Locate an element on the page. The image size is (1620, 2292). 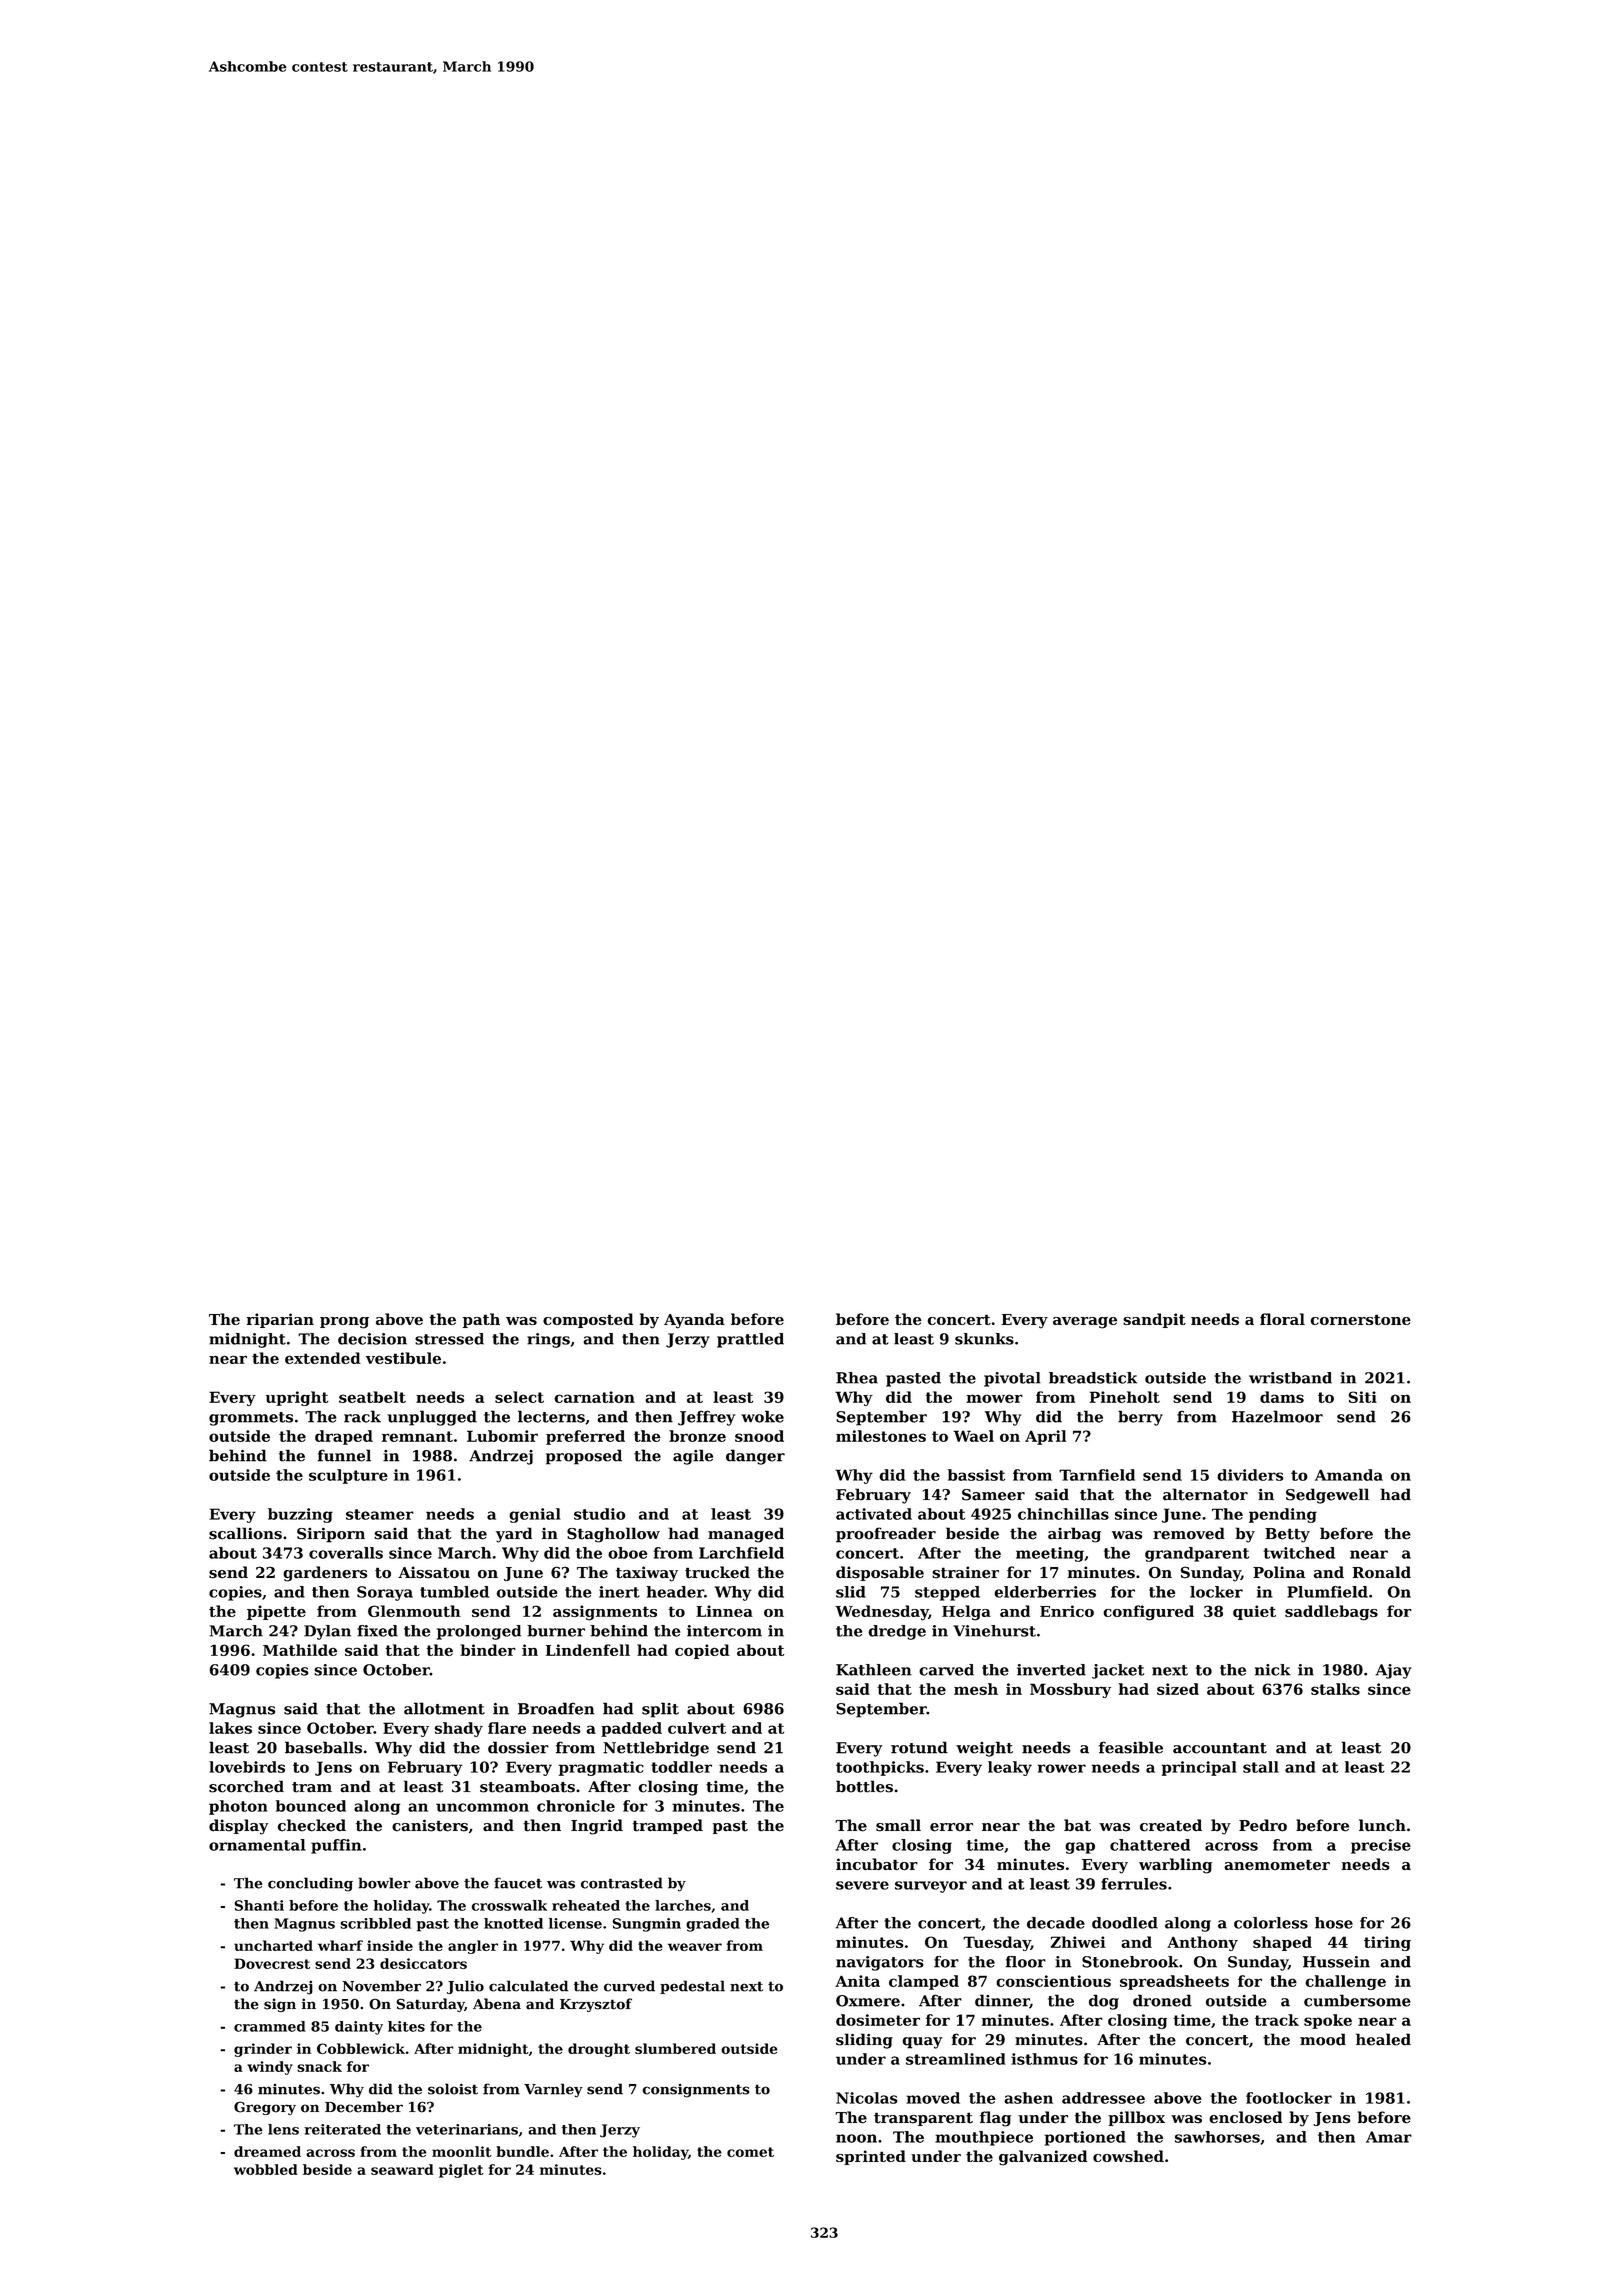
disposable is located at coordinates (880, 1573).
